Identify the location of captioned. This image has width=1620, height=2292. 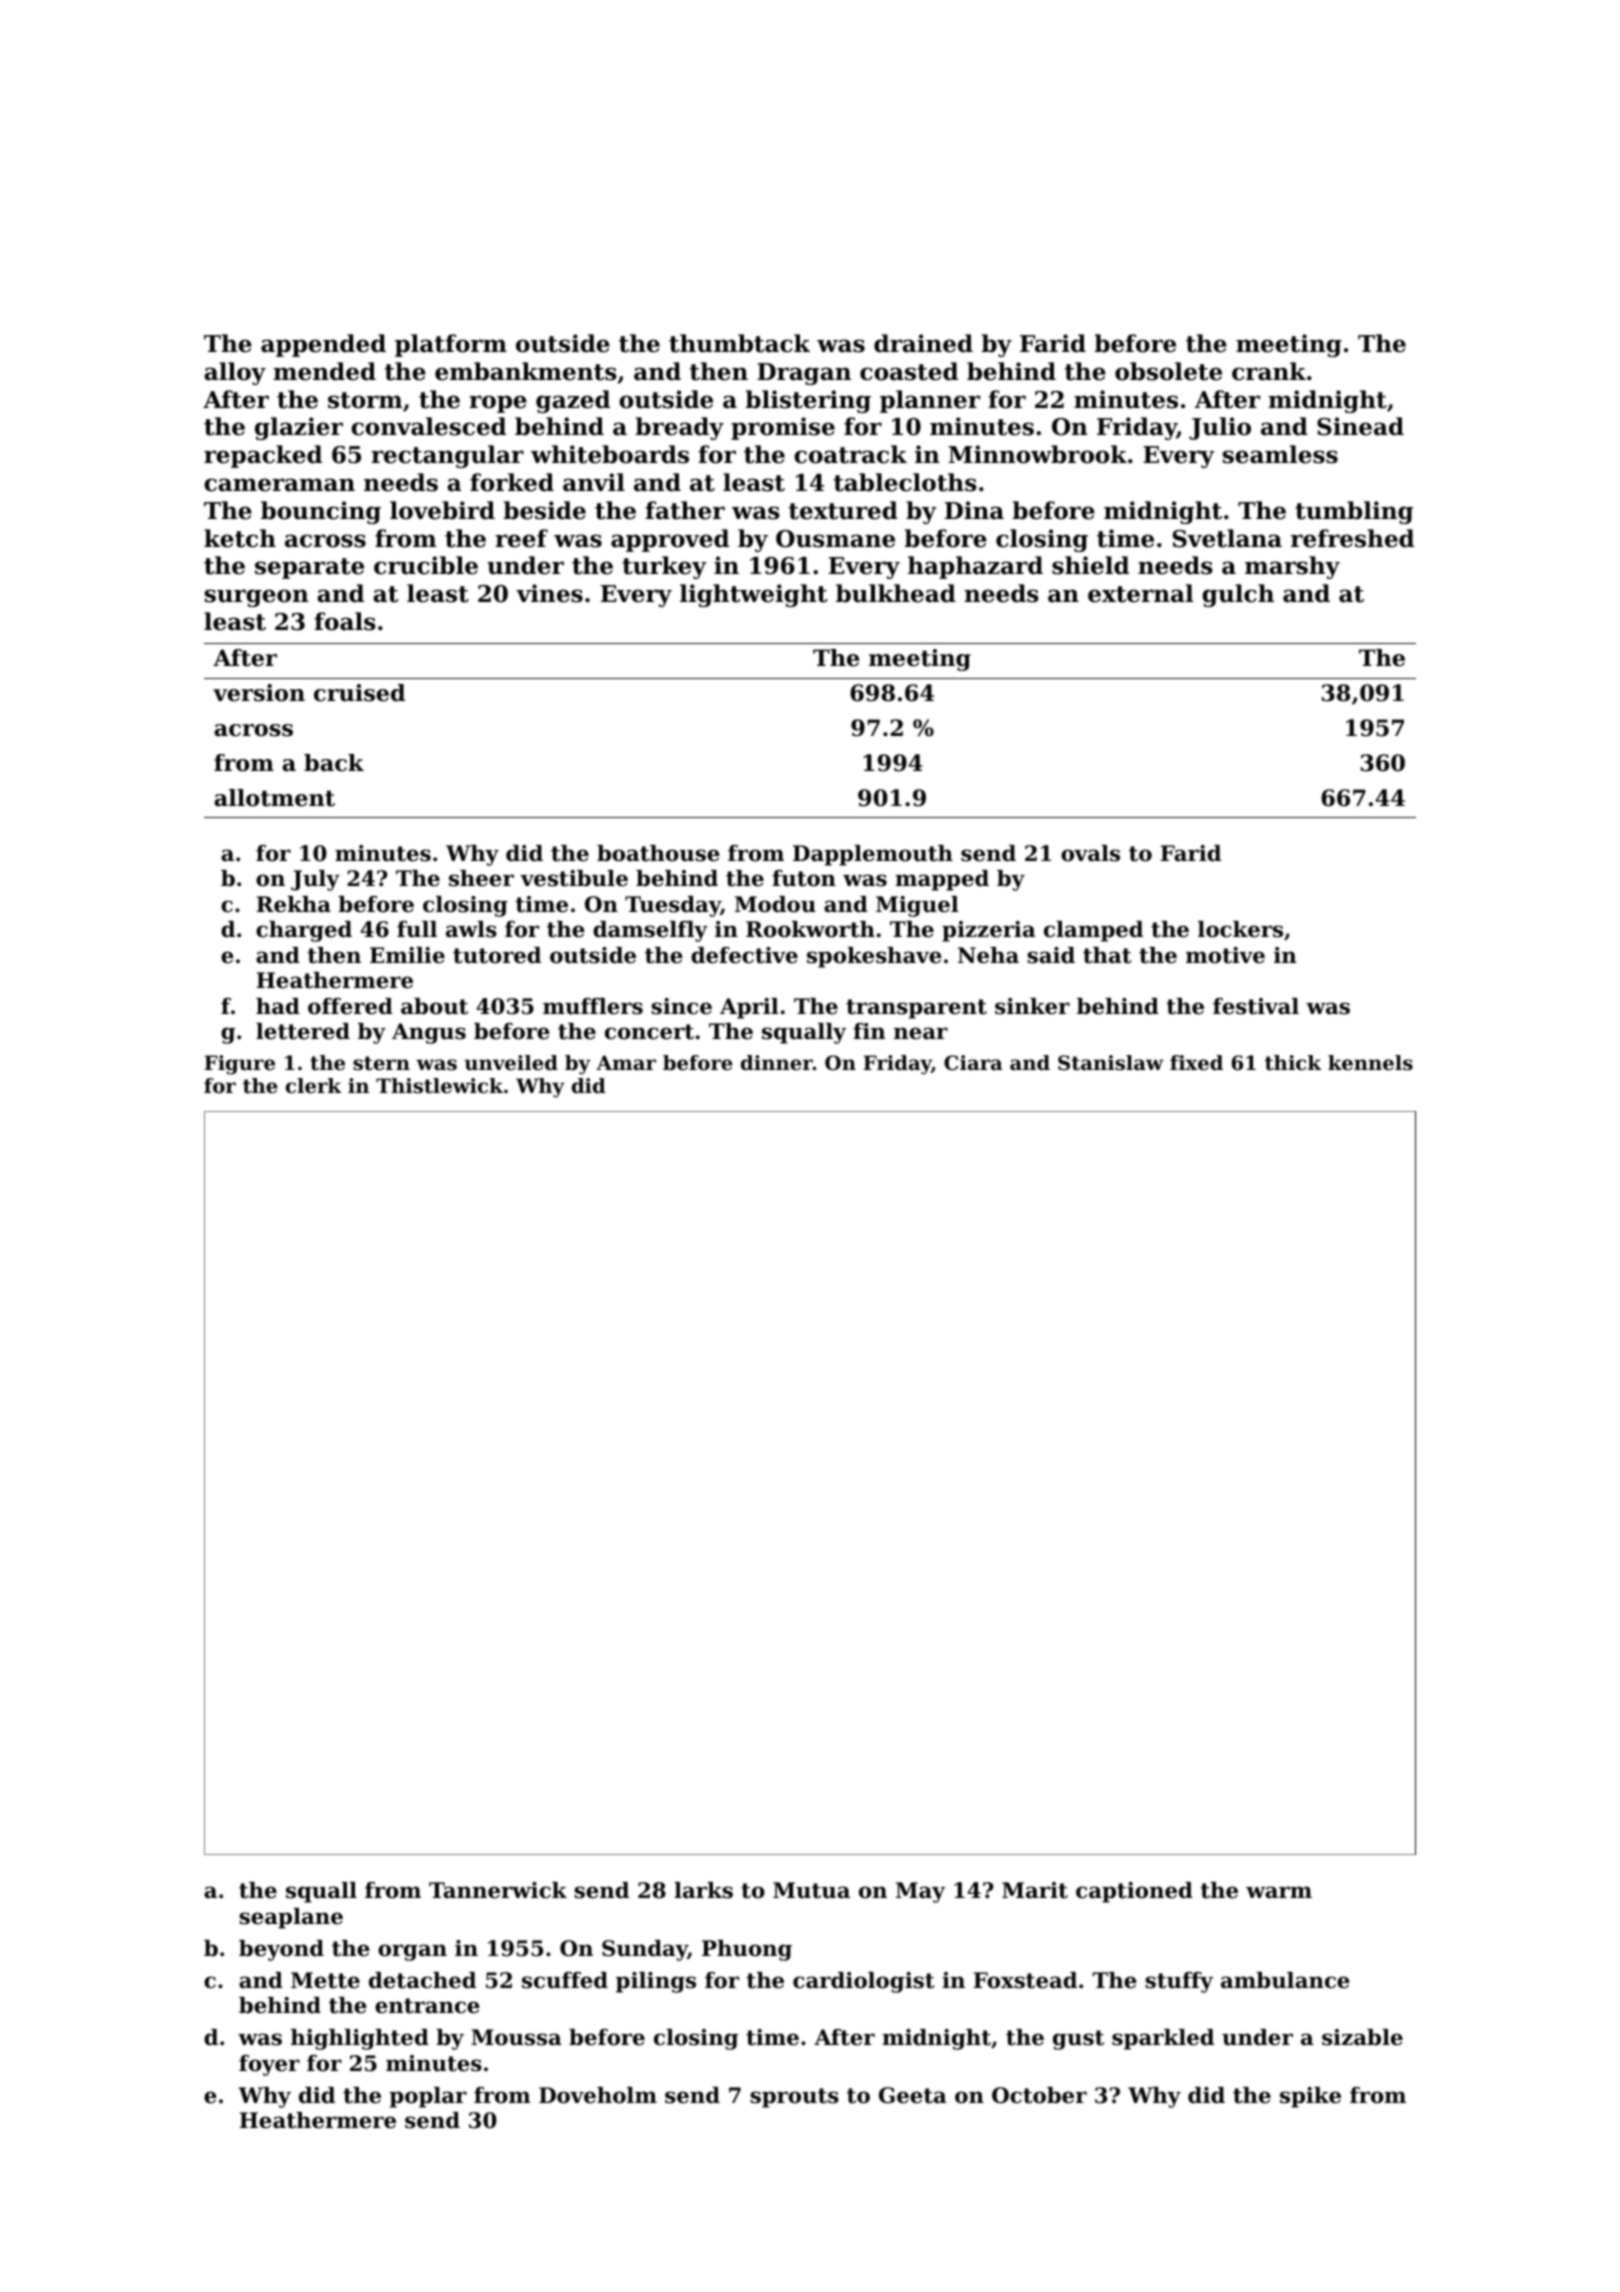
(1134, 1892).
